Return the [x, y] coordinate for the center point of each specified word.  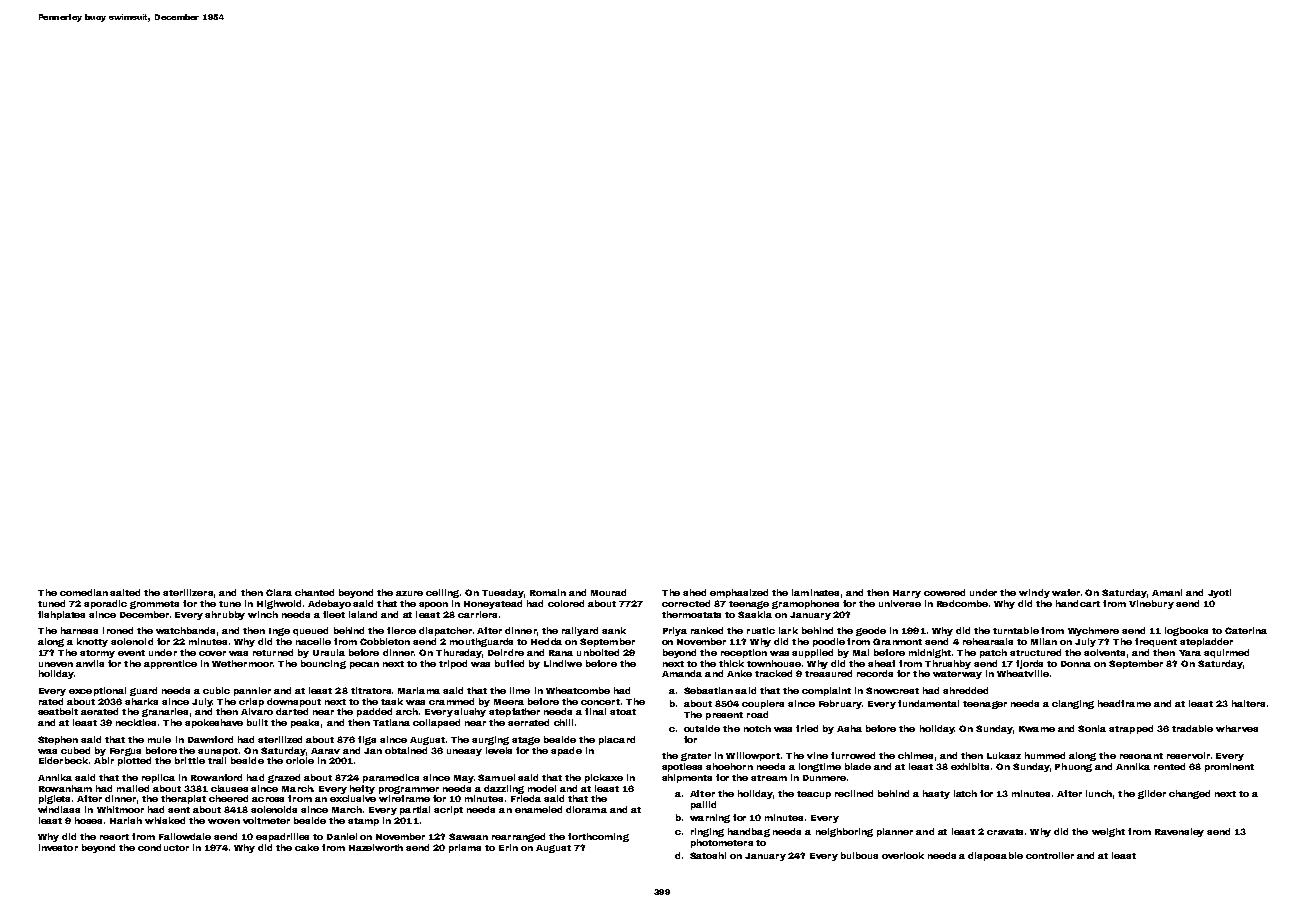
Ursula [329, 652]
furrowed [853, 755]
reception [744, 653]
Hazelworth [376, 847]
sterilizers [188, 592]
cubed [75, 750]
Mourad [608, 592]
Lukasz [1004, 755]
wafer [1066, 592]
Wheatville [1023, 673]
